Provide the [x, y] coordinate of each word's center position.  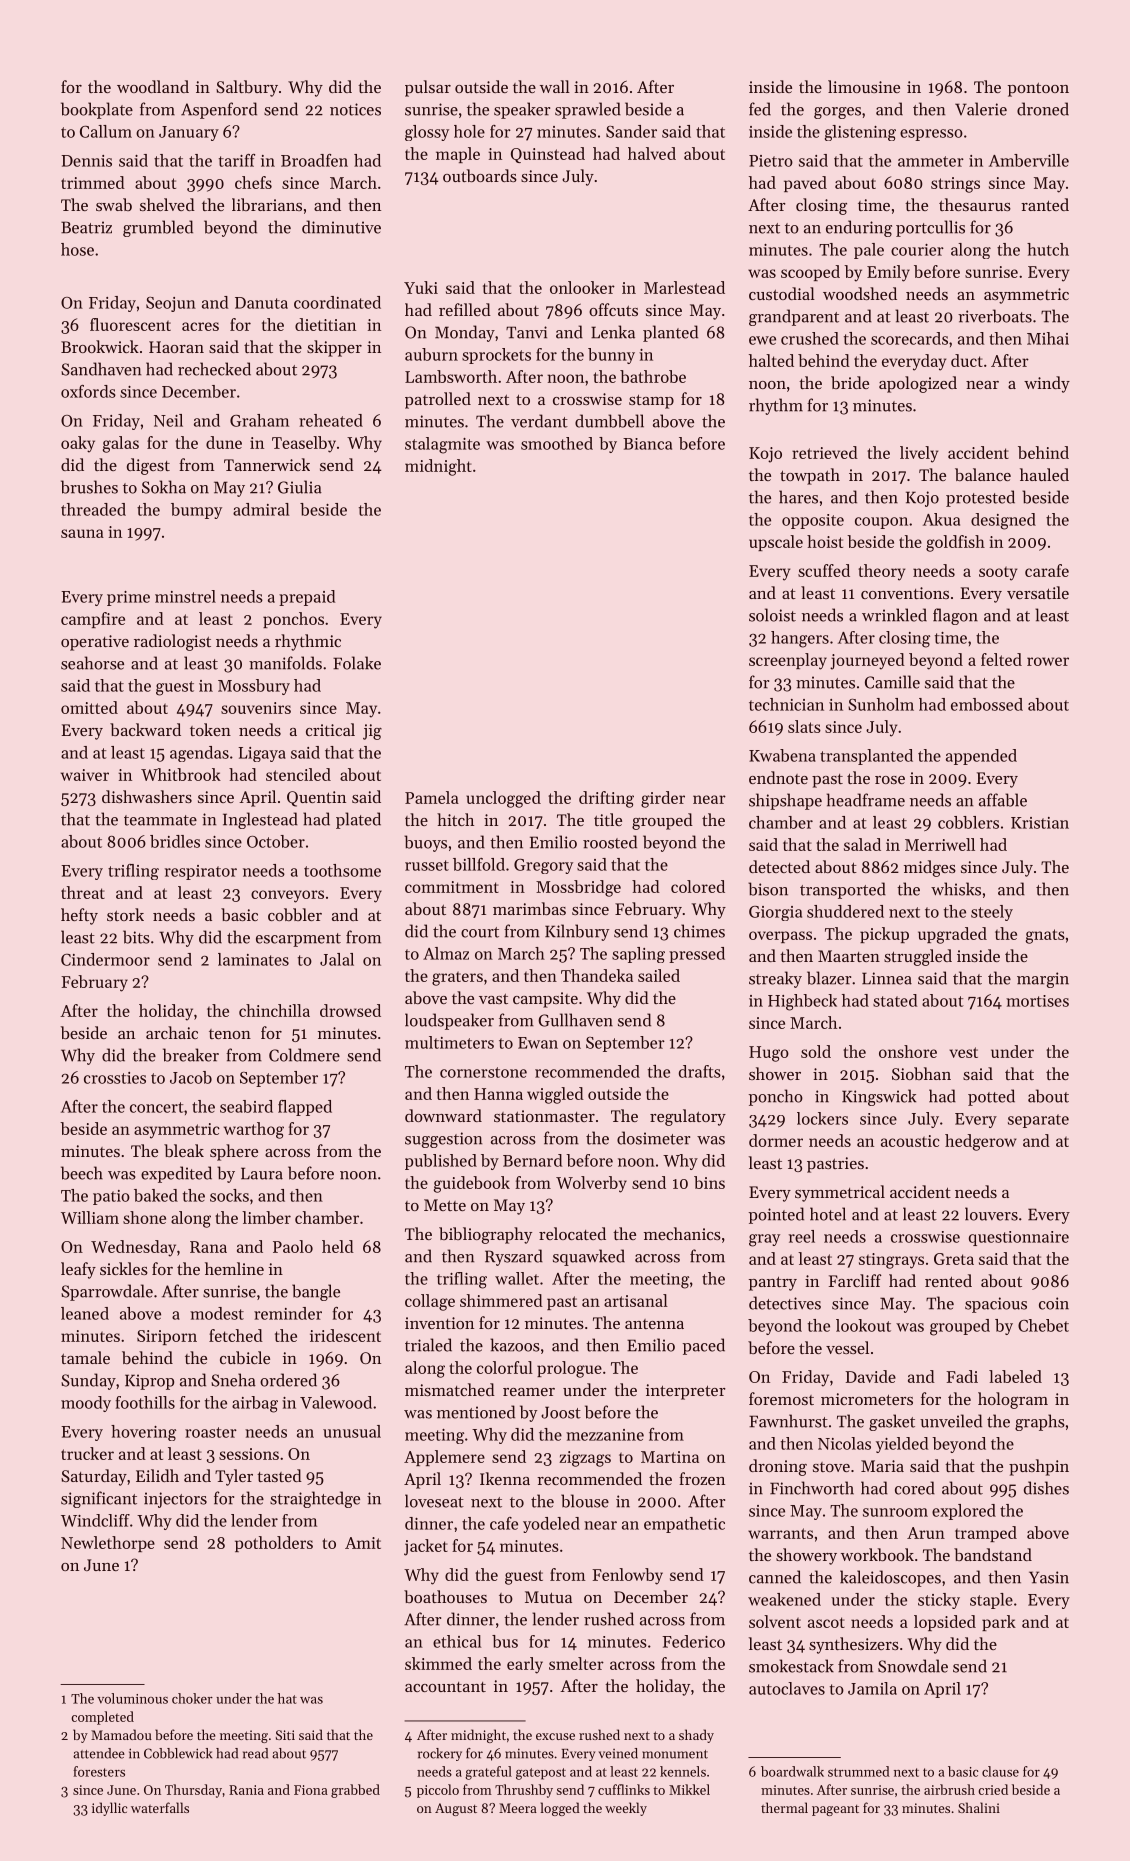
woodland [153, 86]
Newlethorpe [108, 1544]
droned [1043, 109]
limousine [864, 86]
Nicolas [844, 1443]
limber [266, 1217]
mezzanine [605, 1435]
